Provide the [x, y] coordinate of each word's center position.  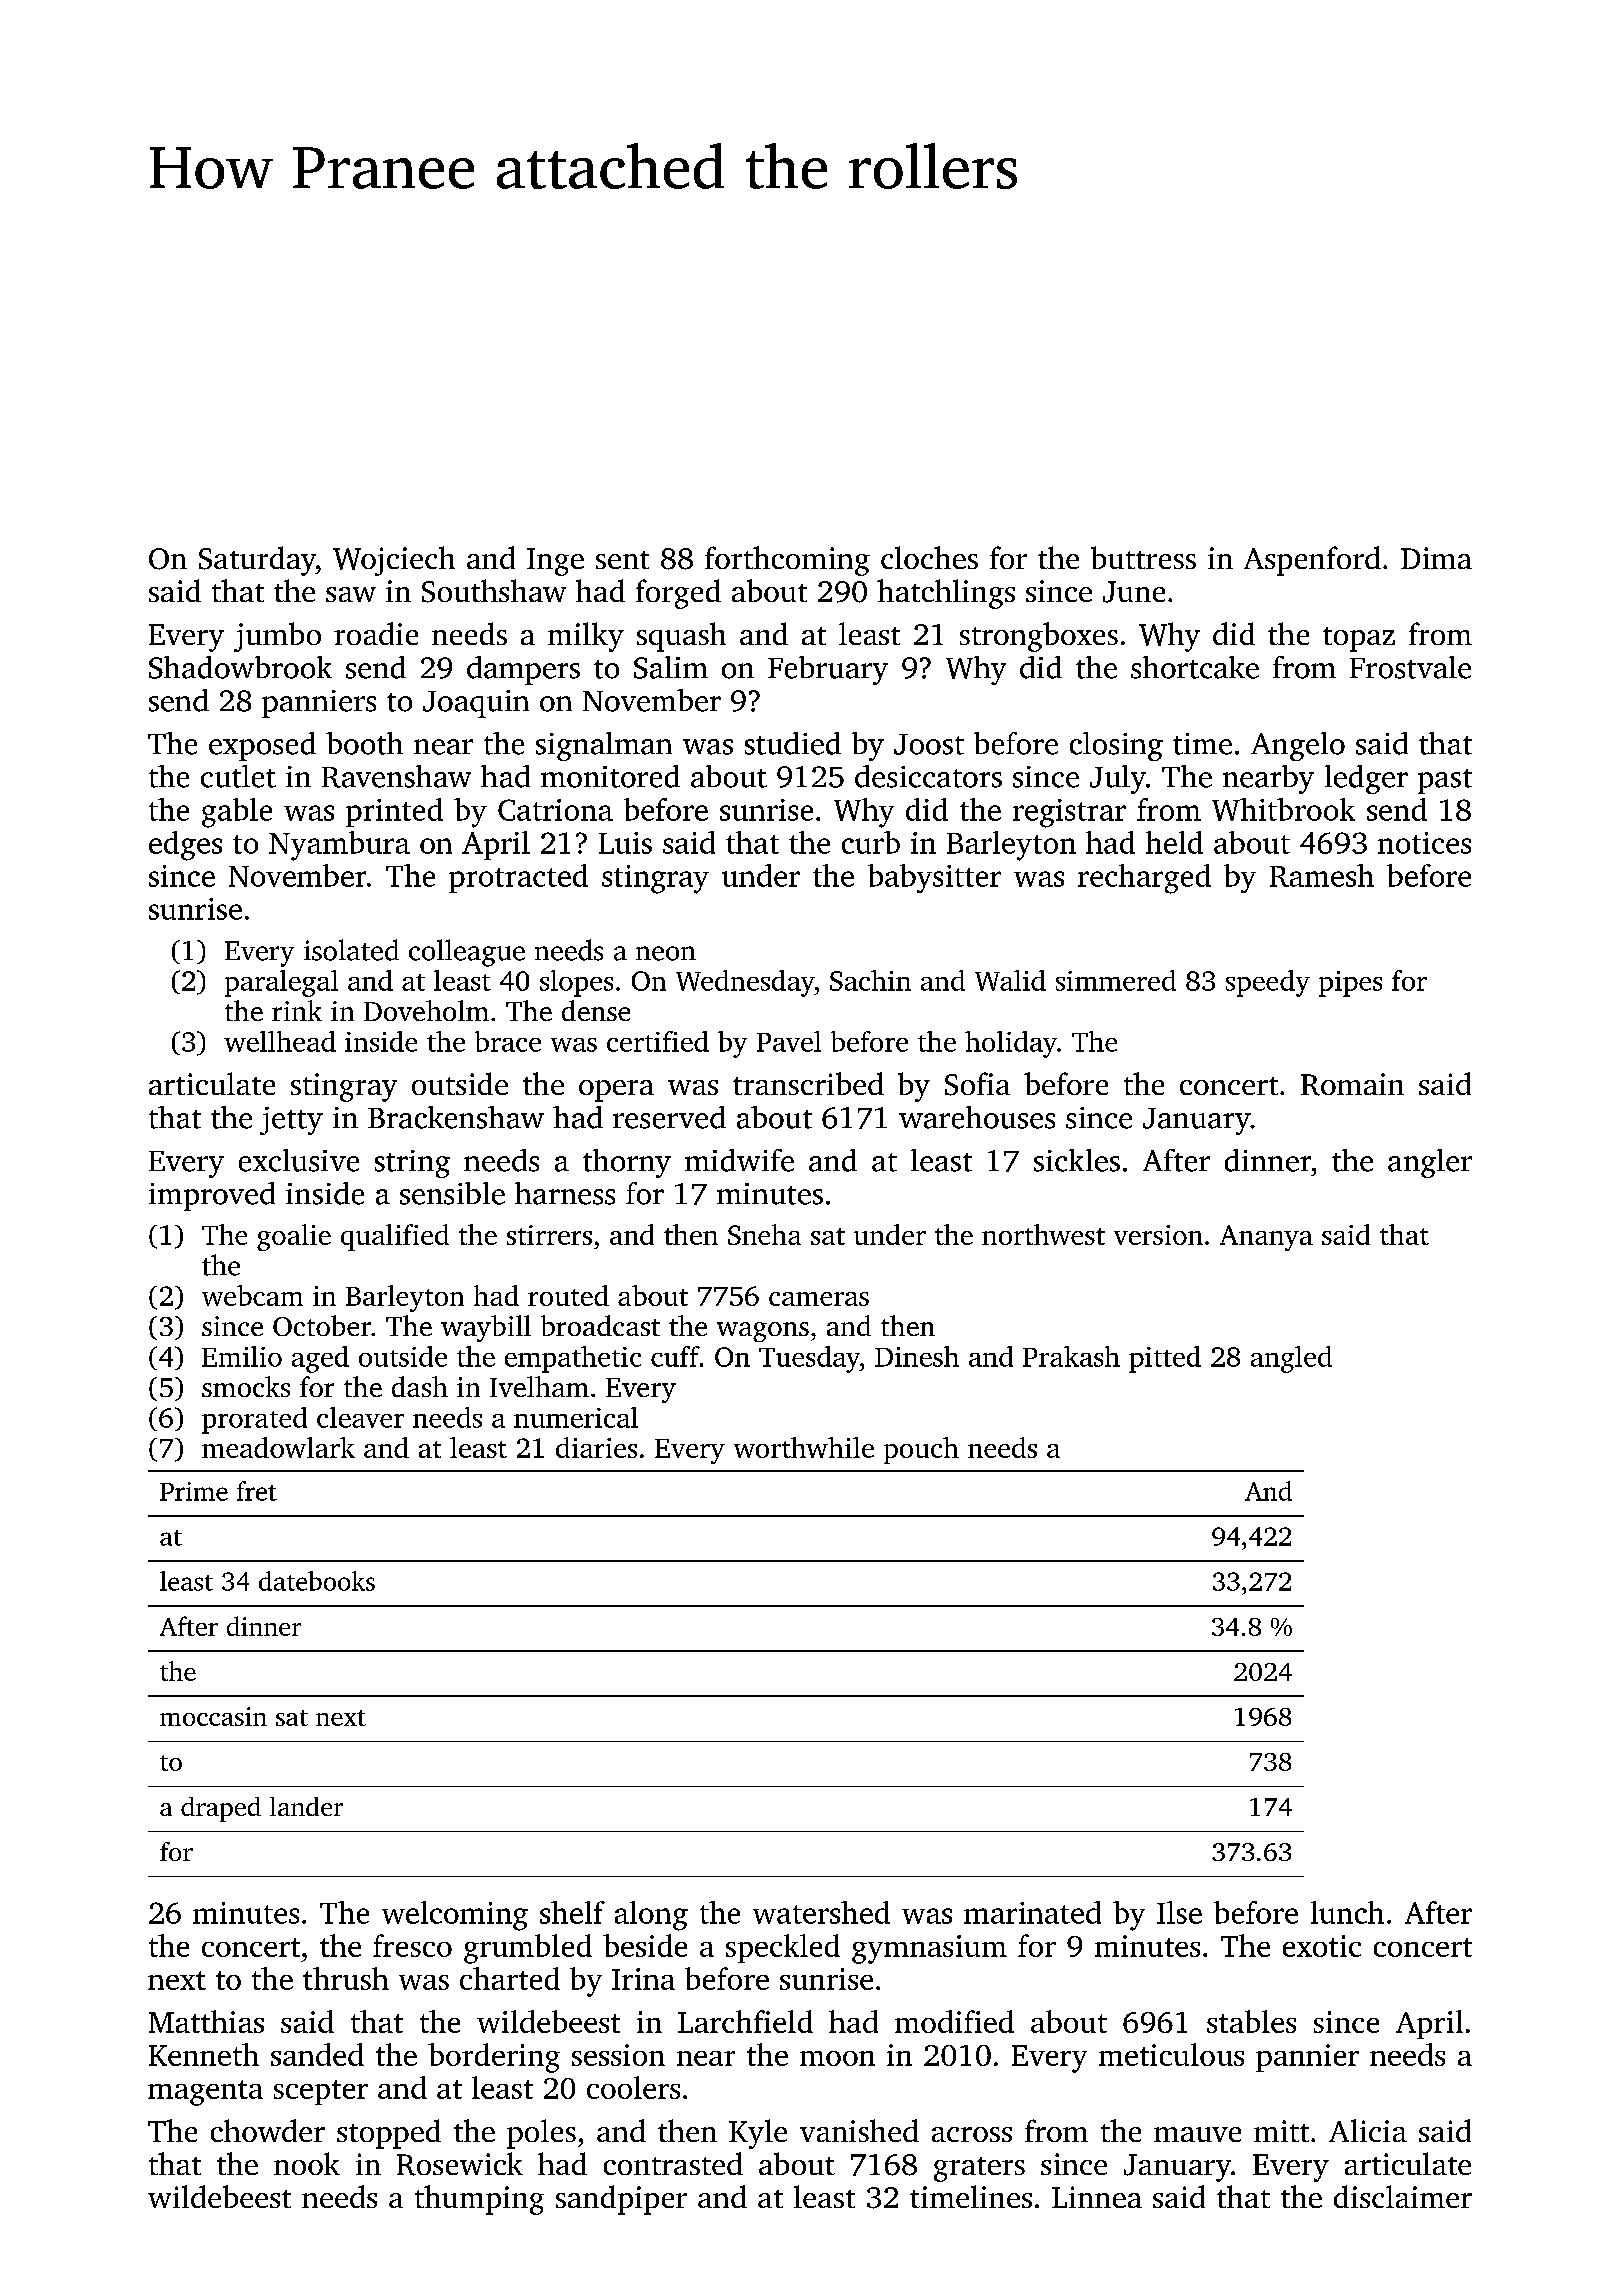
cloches [929, 557]
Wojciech [394, 561]
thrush [346, 1978]
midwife [739, 1160]
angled [1291, 1359]
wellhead [280, 1041]
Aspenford [1312, 561]
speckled [783, 1948]
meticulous [1171, 2054]
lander [306, 1806]
